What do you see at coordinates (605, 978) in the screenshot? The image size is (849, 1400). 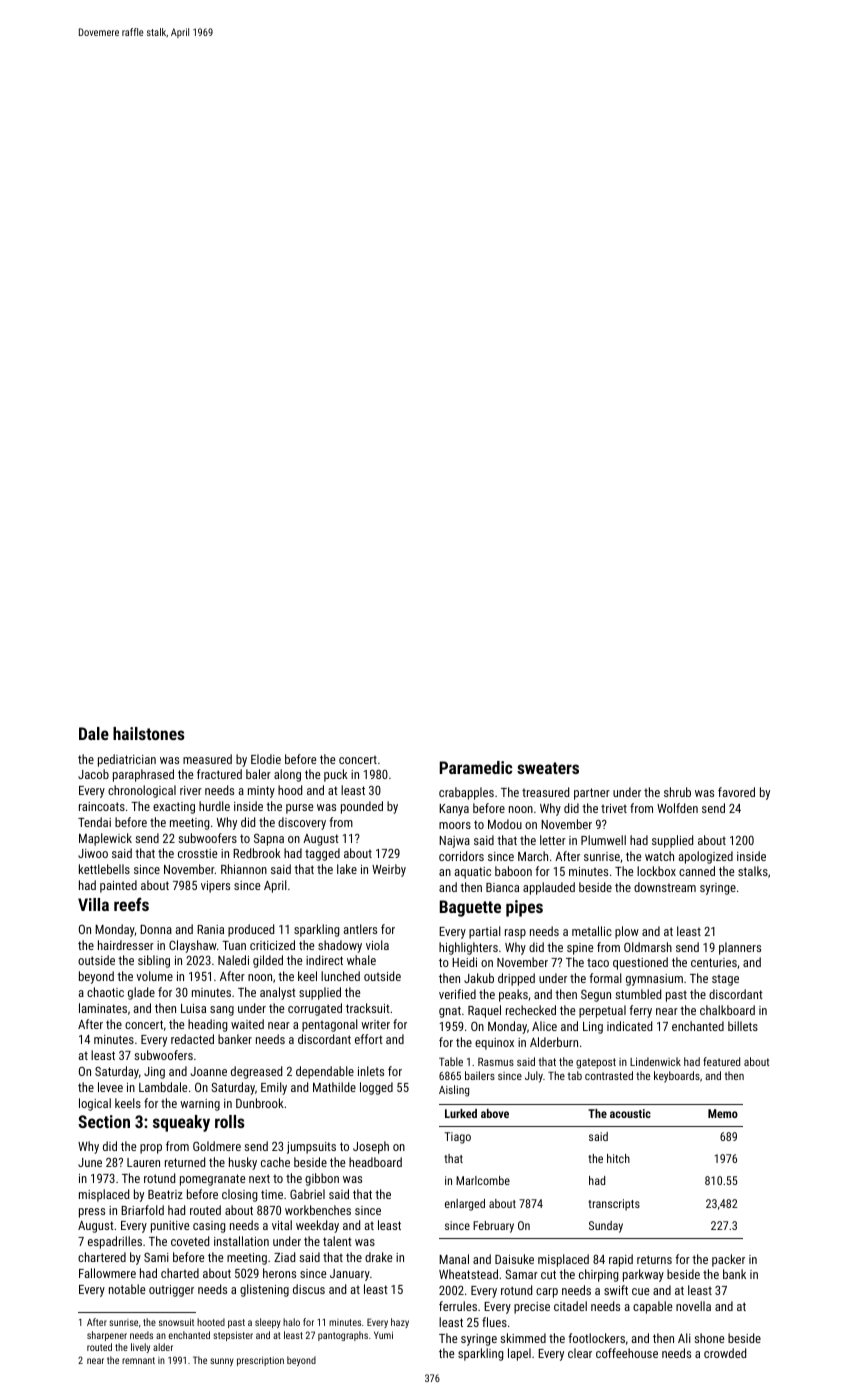 I see `formal` at bounding box center [605, 978].
